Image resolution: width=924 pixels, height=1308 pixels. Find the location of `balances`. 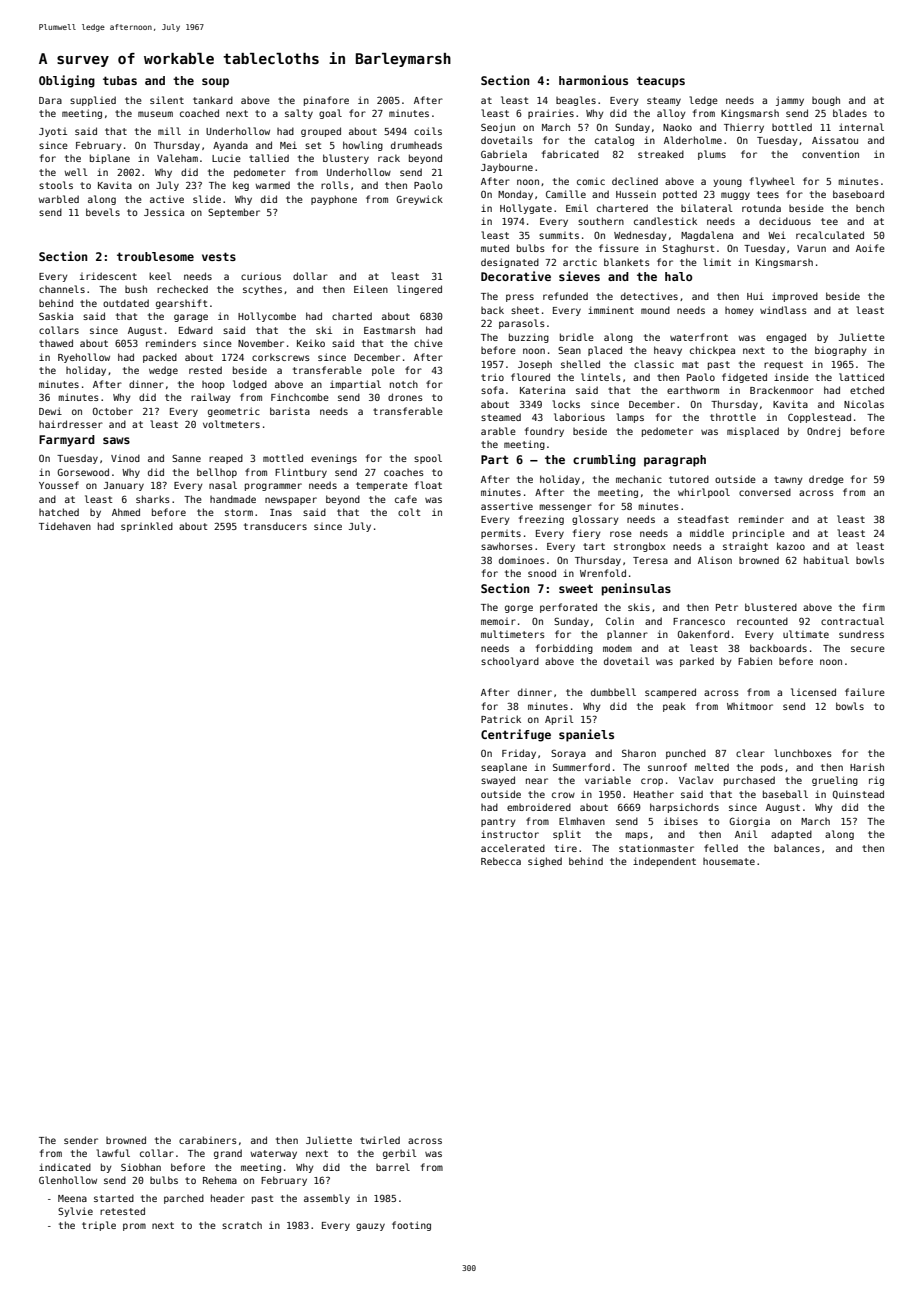

balances is located at coordinates (797, 848).
